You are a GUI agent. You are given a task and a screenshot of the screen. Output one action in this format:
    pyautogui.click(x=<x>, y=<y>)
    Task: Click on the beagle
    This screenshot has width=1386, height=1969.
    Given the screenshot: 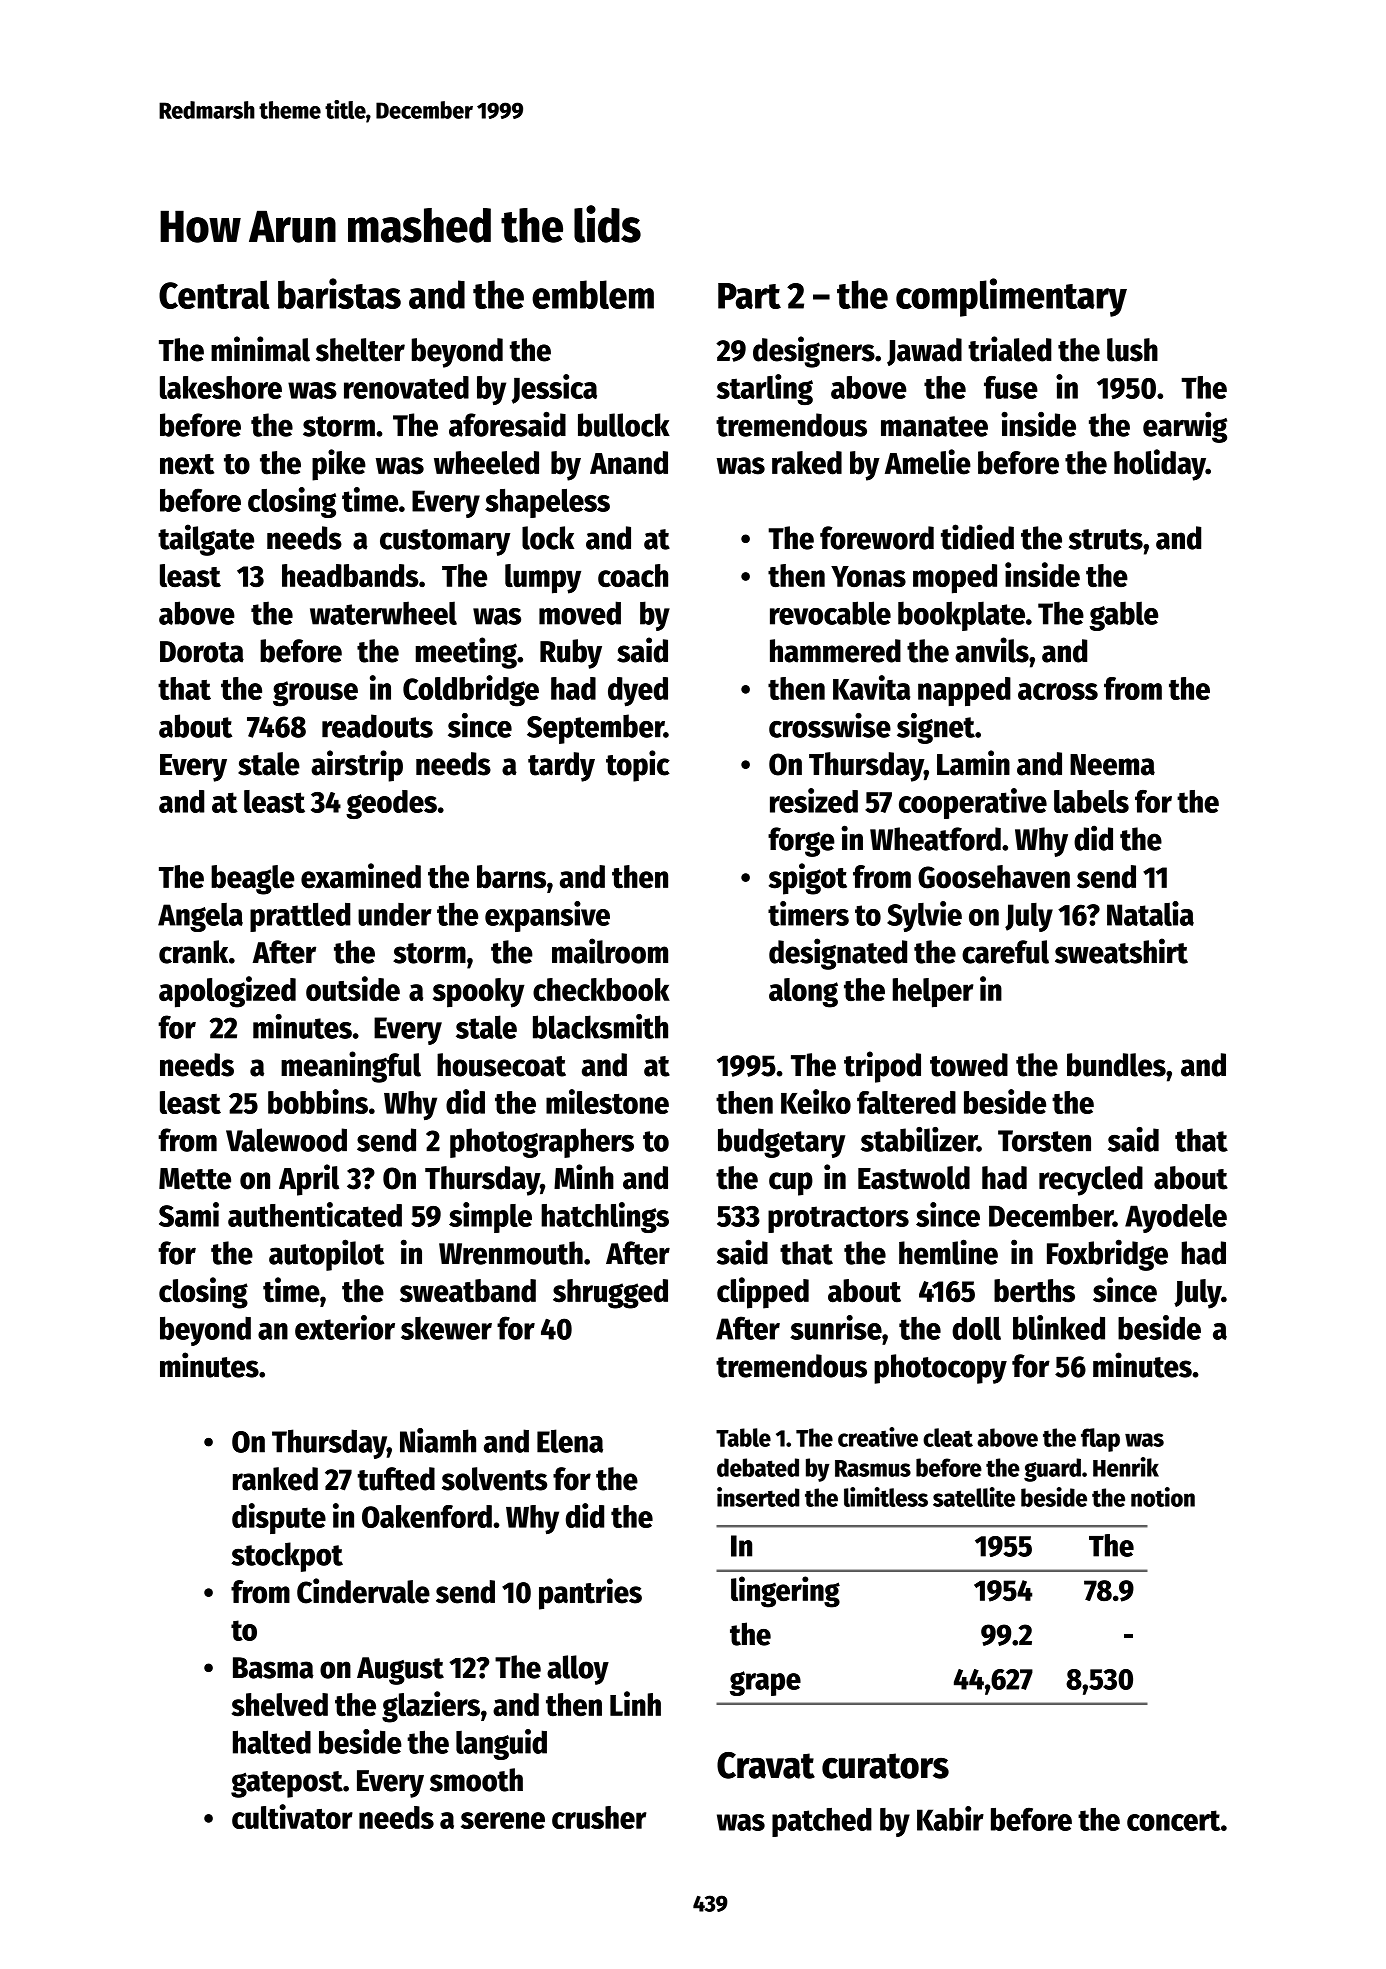 What is the action you would take?
    pyautogui.click(x=253, y=880)
